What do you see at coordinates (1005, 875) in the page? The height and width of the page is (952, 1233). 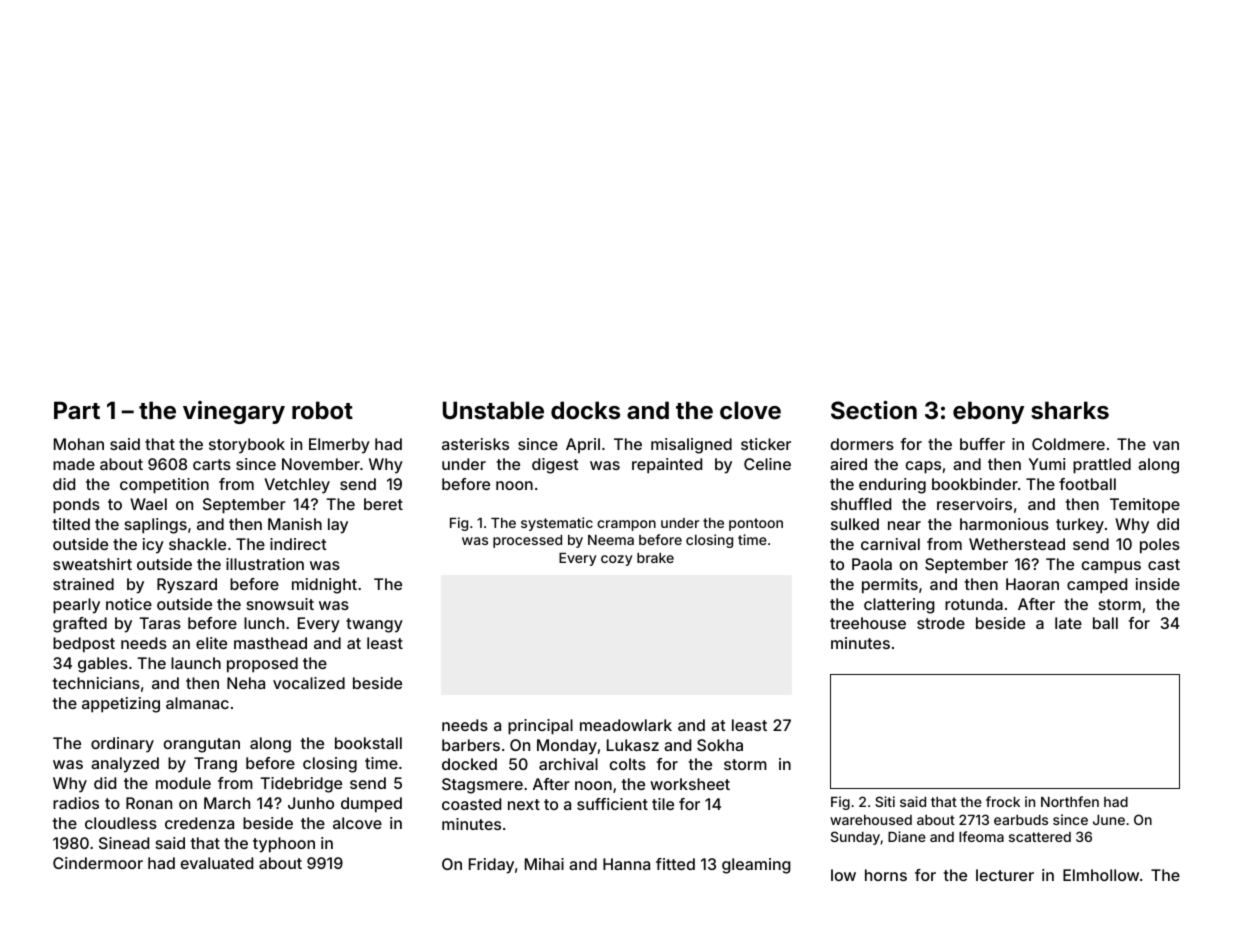 I see `lecturer` at bounding box center [1005, 875].
